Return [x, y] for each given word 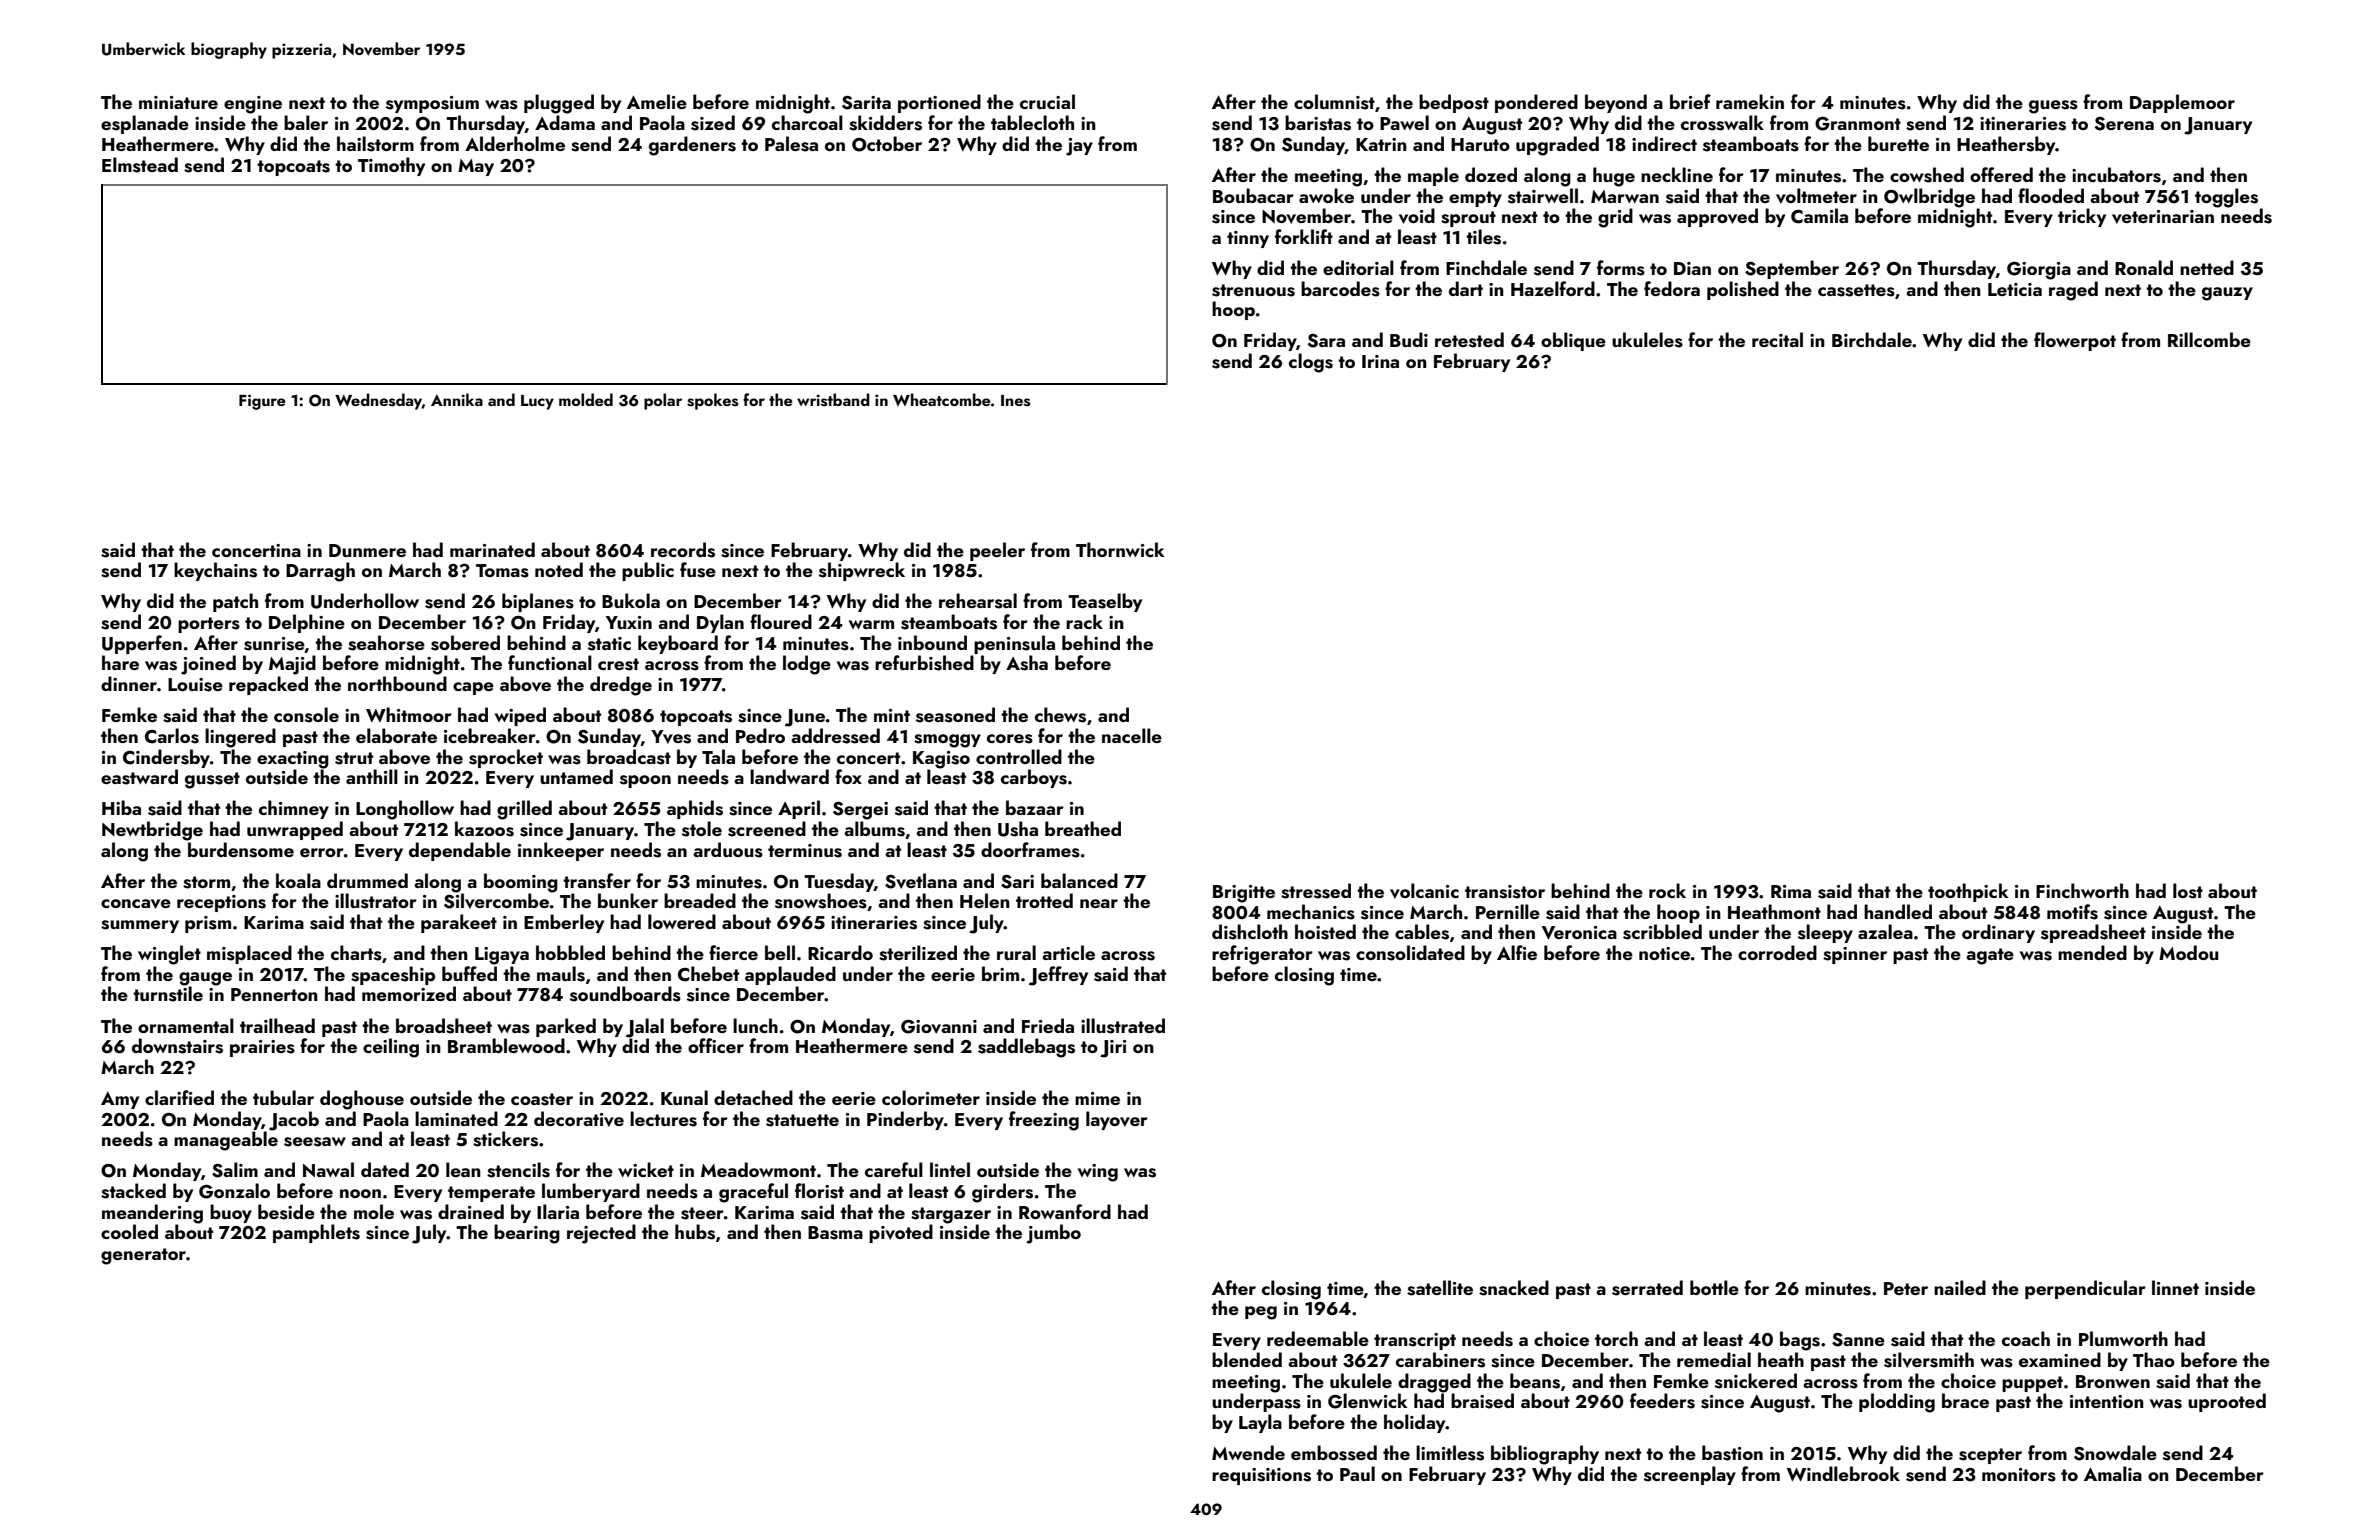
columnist [1334, 102]
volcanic [1424, 891]
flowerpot [2075, 341]
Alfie [1517, 952]
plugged [559, 104]
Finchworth [2082, 890]
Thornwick [1120, 549]
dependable [460, 851]
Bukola [631, 600]
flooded [2051, 195]
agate [1990, 956]
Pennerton [274, 994]
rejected [601, 1234]
